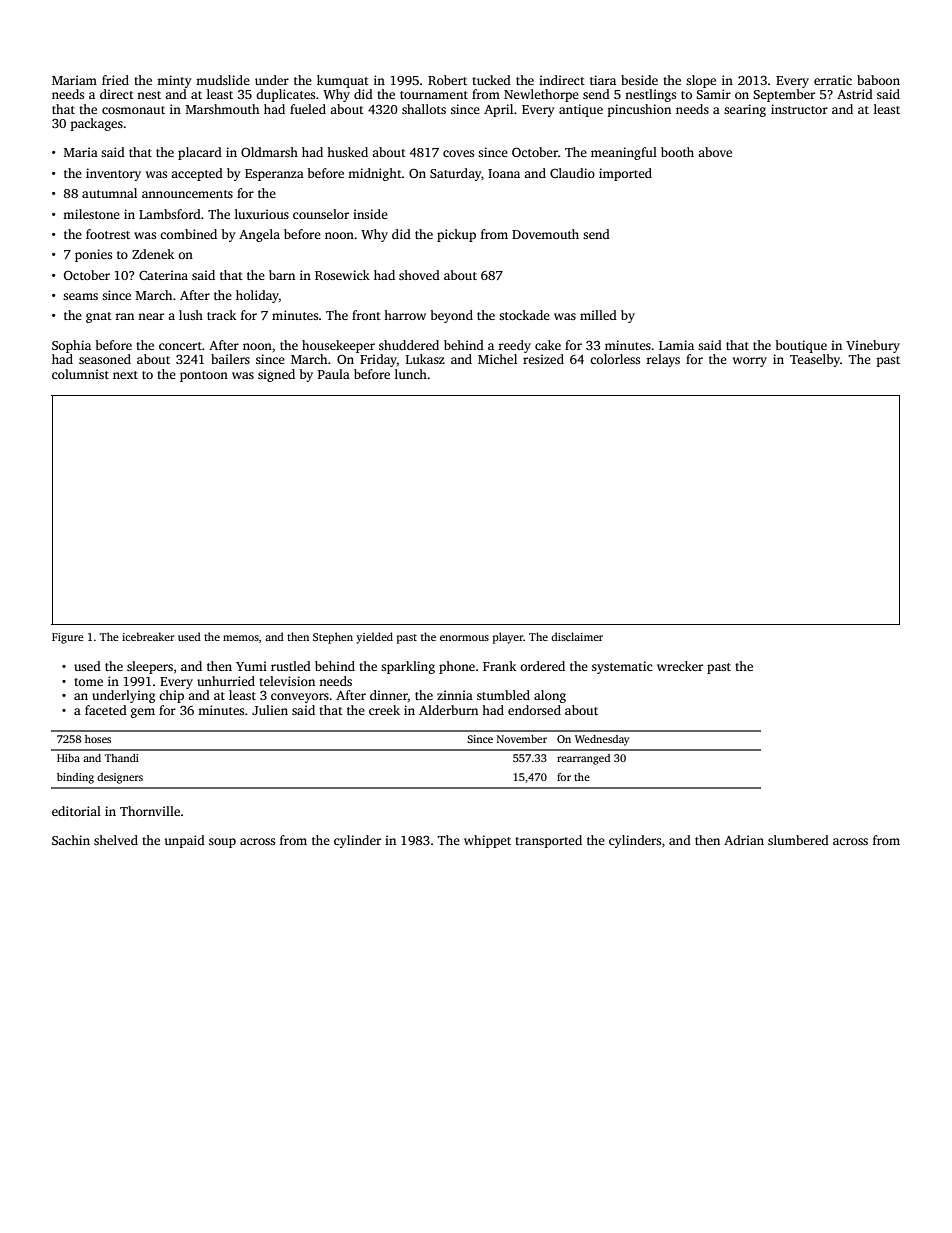 The image size is (952, 1233). Describe the element at coordinates (343, 81) in the screenshot. I see `kumquat` at that location.
